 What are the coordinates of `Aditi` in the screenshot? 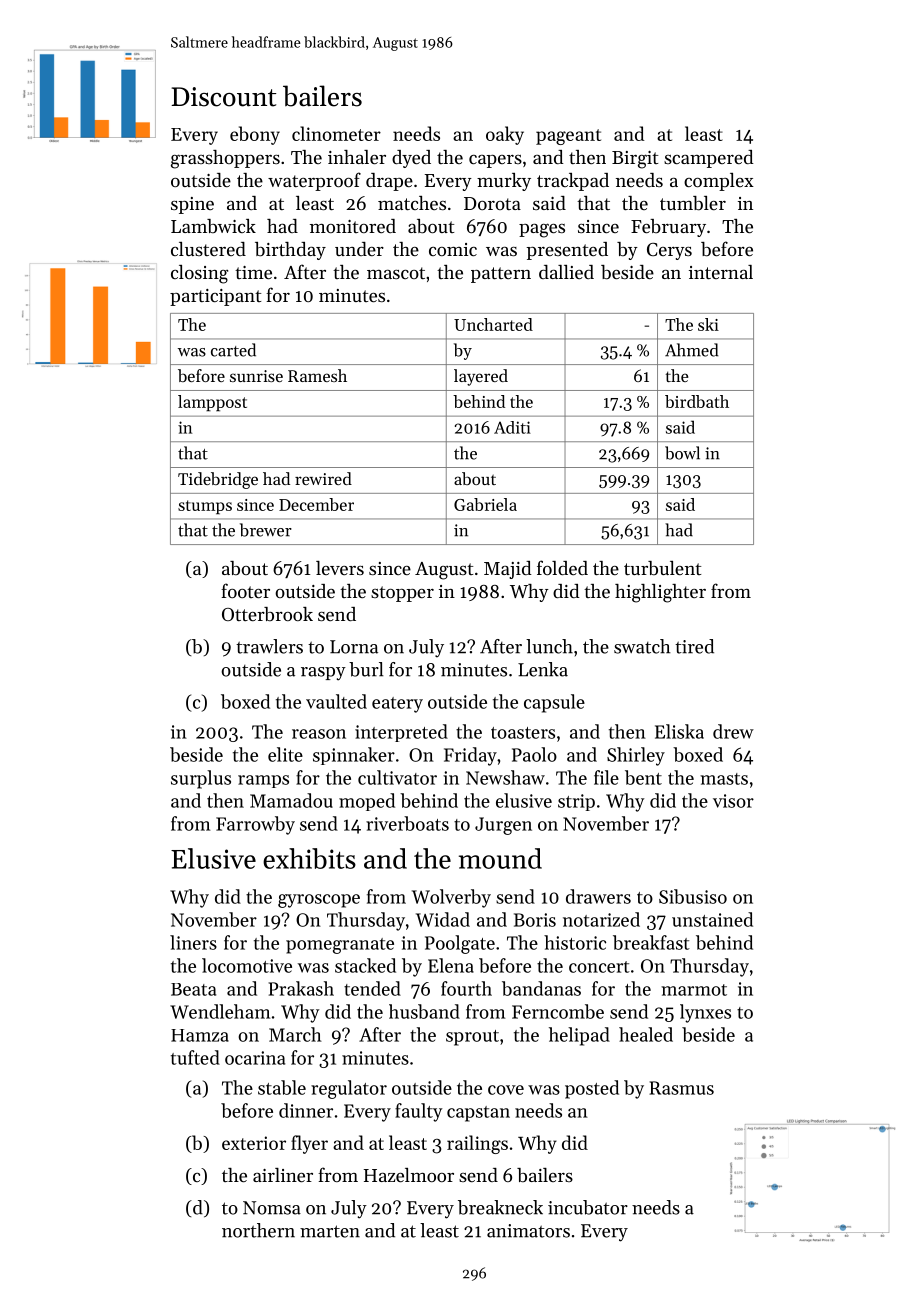 It's located at (512, 427).
